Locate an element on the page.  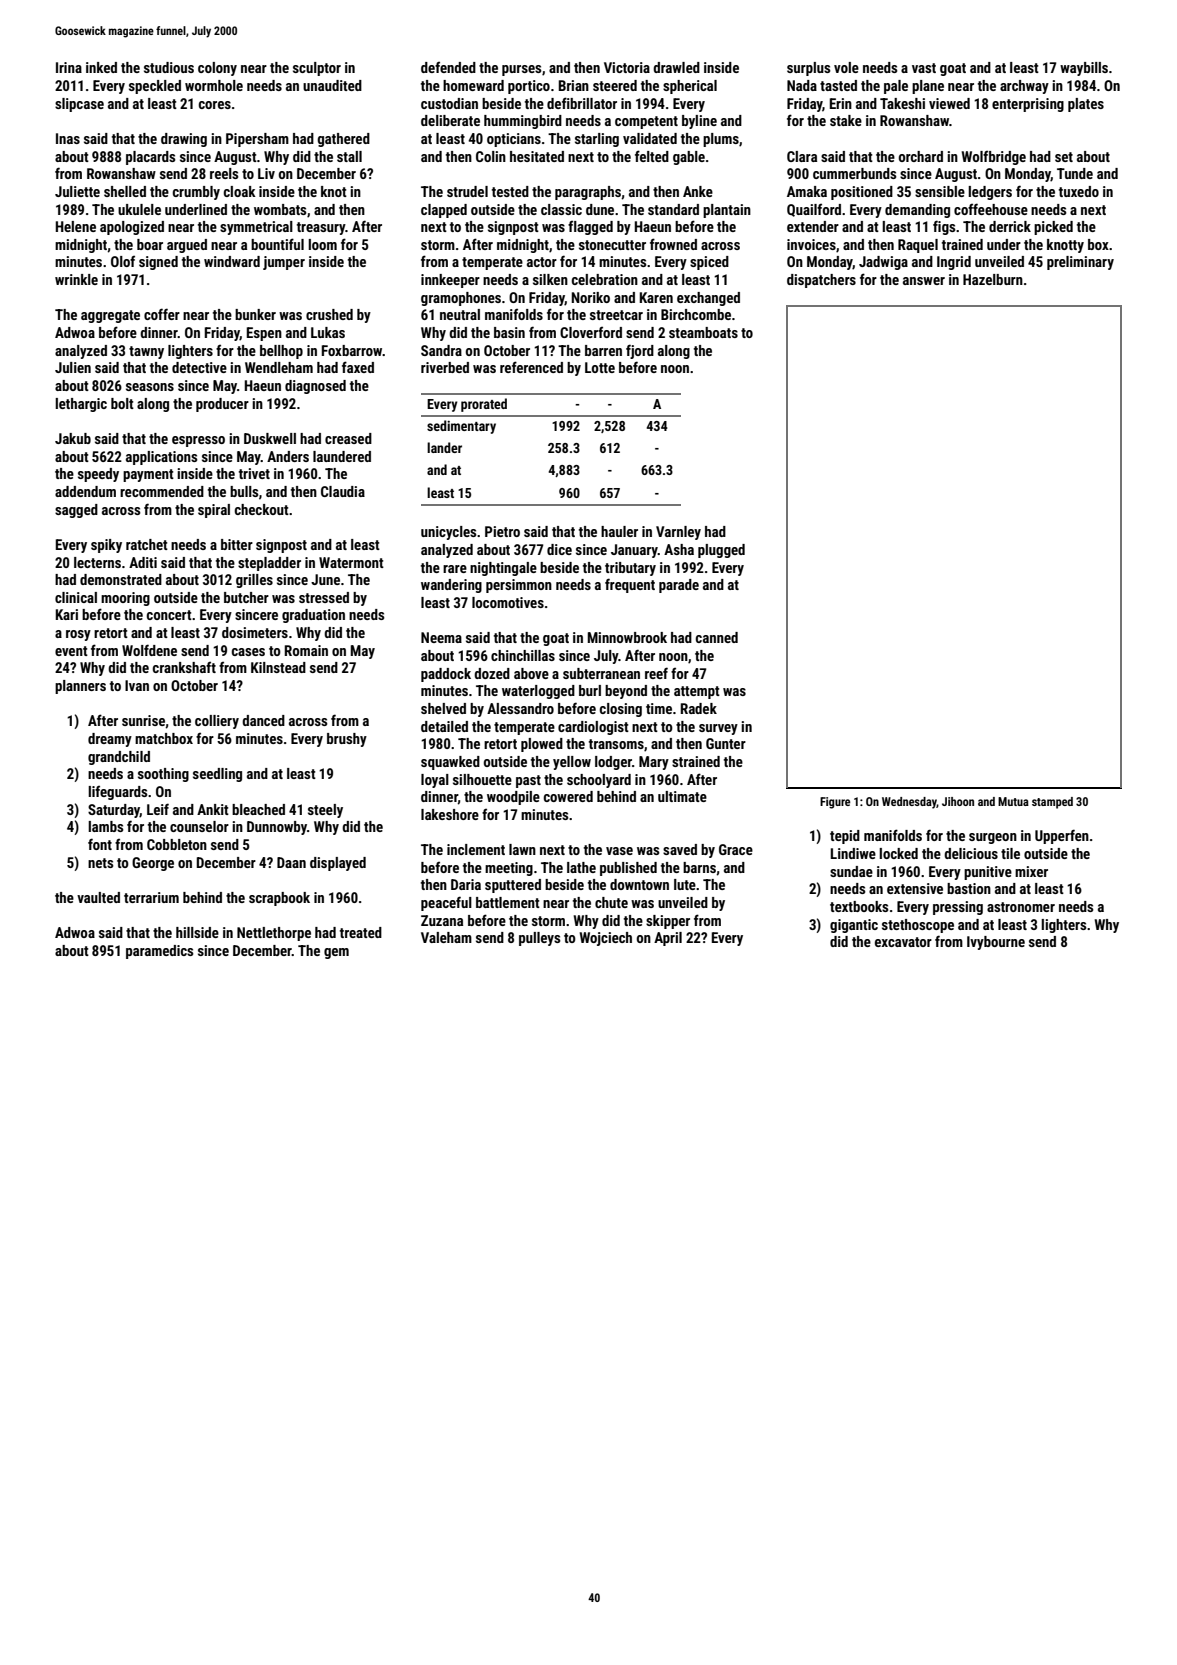
Daan is located at coordinates (291, 862).
